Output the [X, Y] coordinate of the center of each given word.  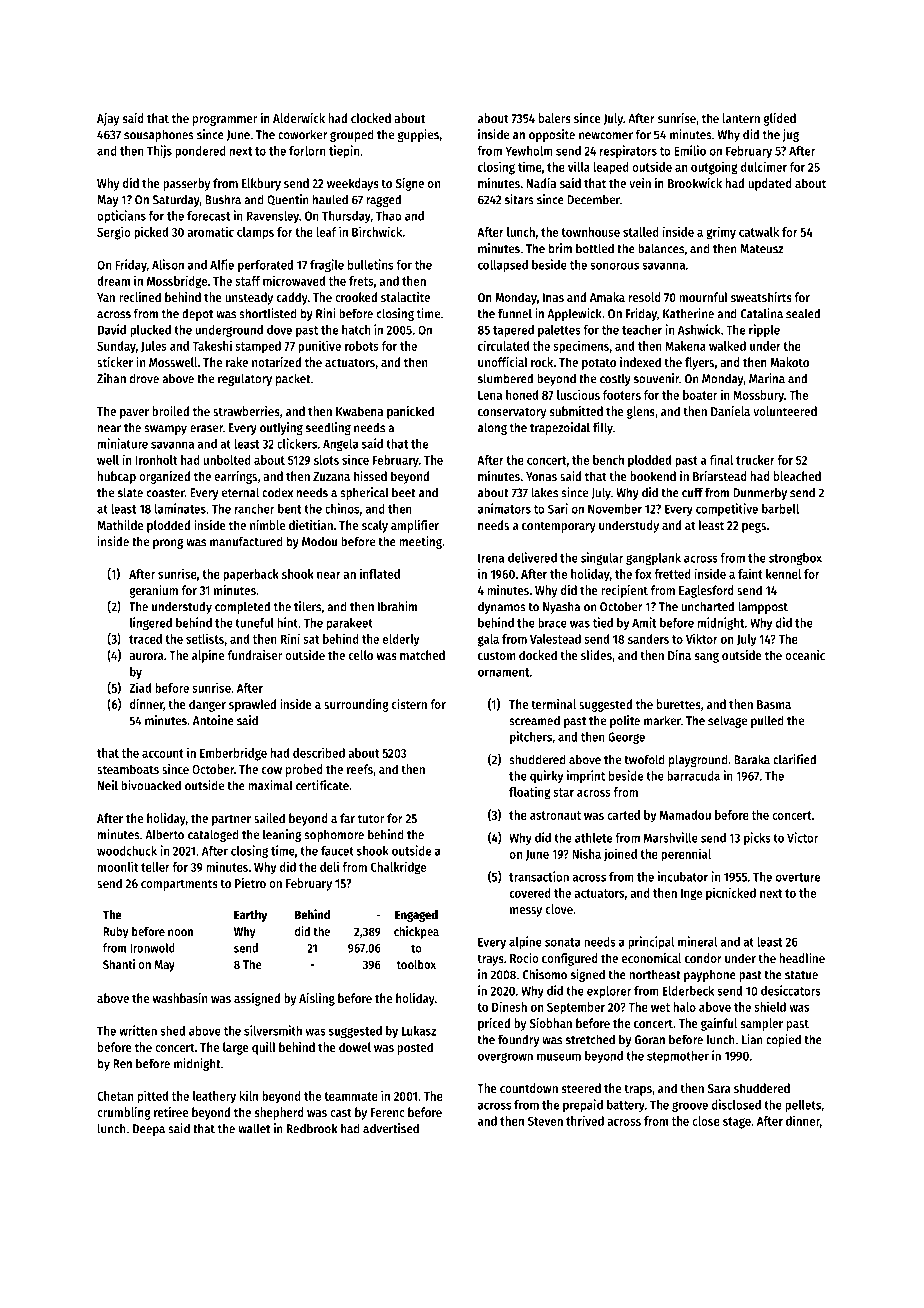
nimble [267, 525]
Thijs [159, 151]
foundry [518, 1040]
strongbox [795, 559]
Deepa [149, 1130]
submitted [576, 411]
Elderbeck [688, 991]
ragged [383, 200]
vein [640, 183]
